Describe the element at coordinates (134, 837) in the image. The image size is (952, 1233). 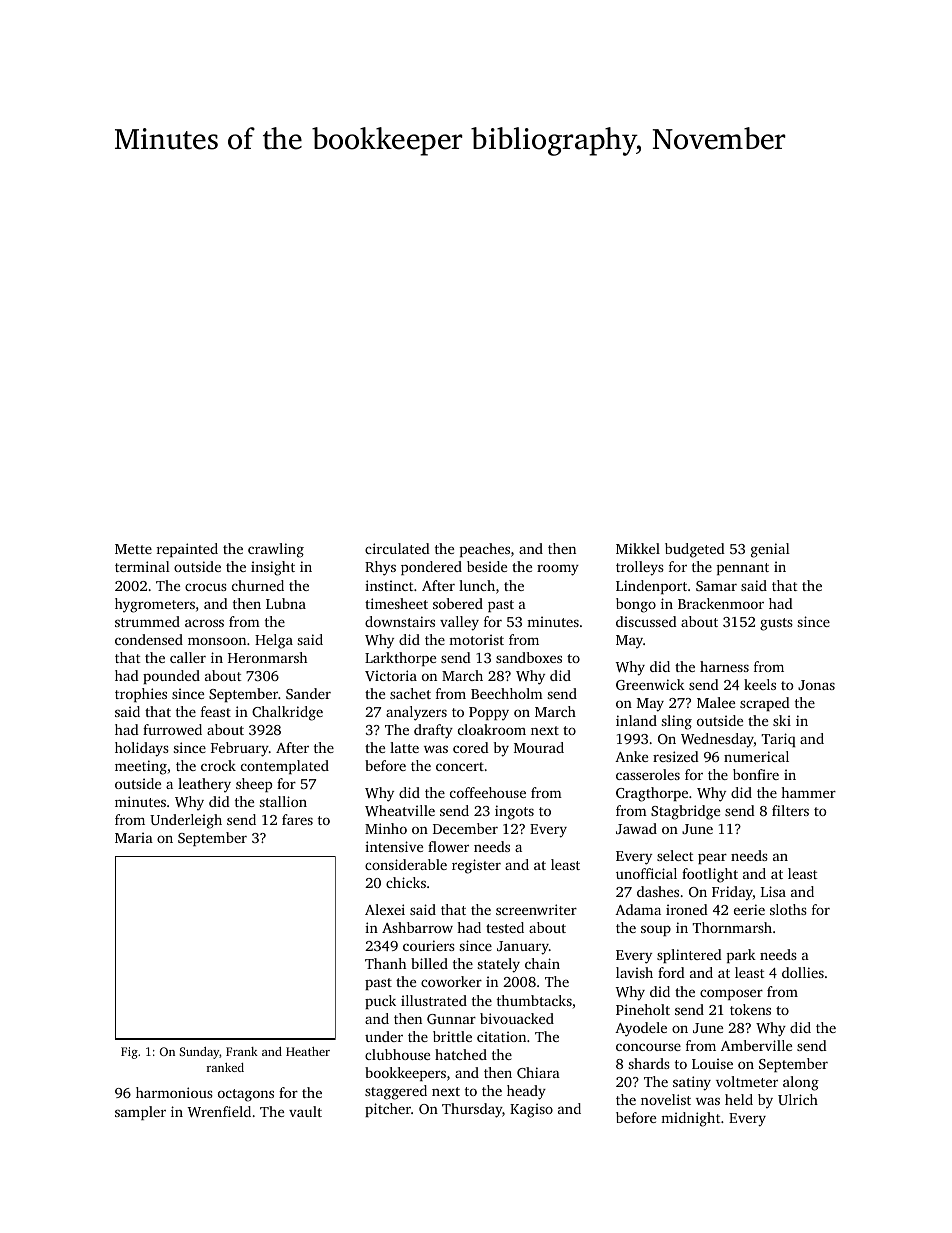
I see `Maria` at that location.
